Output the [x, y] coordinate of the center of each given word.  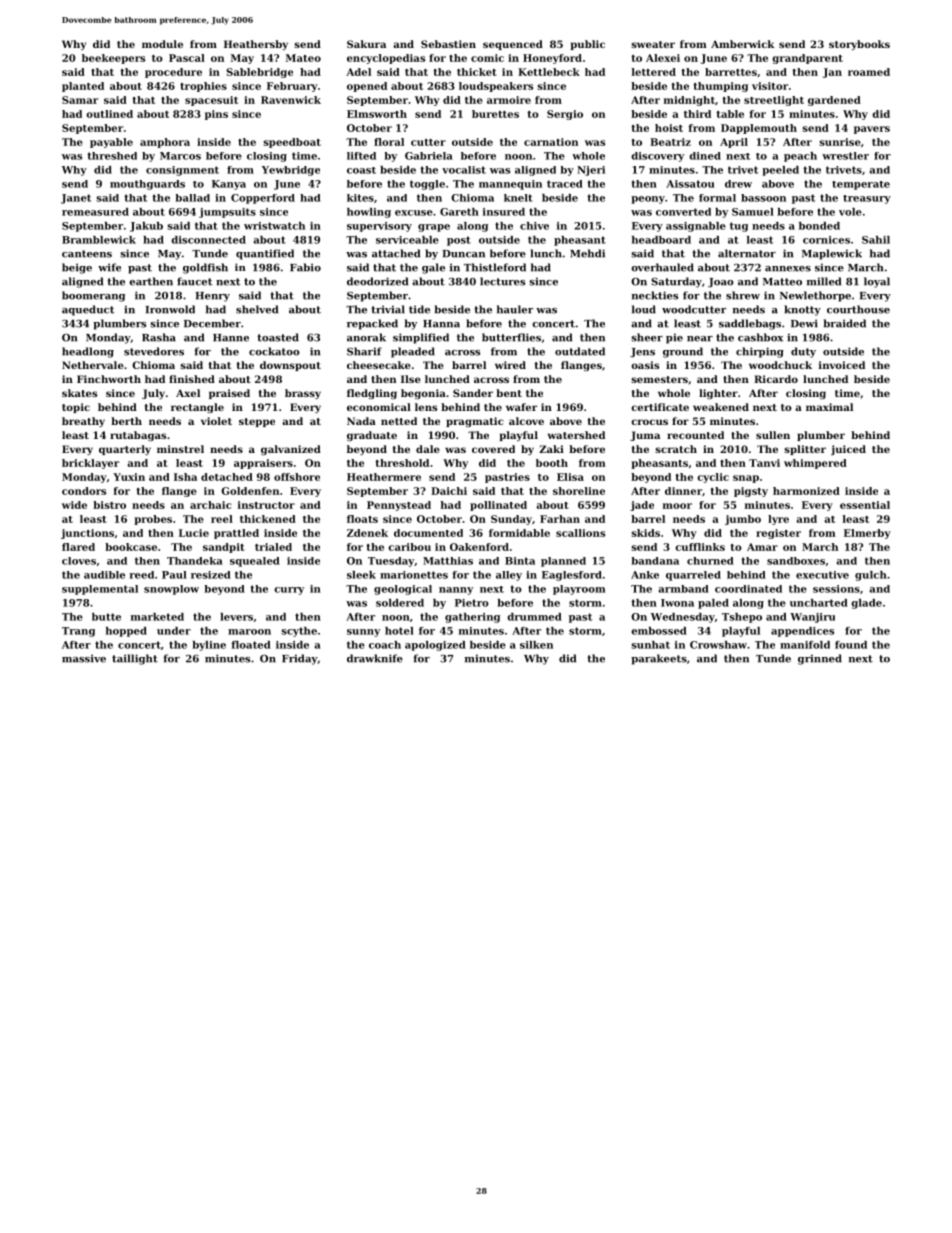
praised [229, 394]
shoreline [579, 491]
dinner [683, 491]
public [588, 45]
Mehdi [587, 253]
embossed [659, 631]
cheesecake [379, 365]
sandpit [224, 548]
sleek [361, 575]
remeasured [95, 212]
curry [289, 591]
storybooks [859, 45]
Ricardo [776, 379]
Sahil [876, 240]
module [162, 44]
